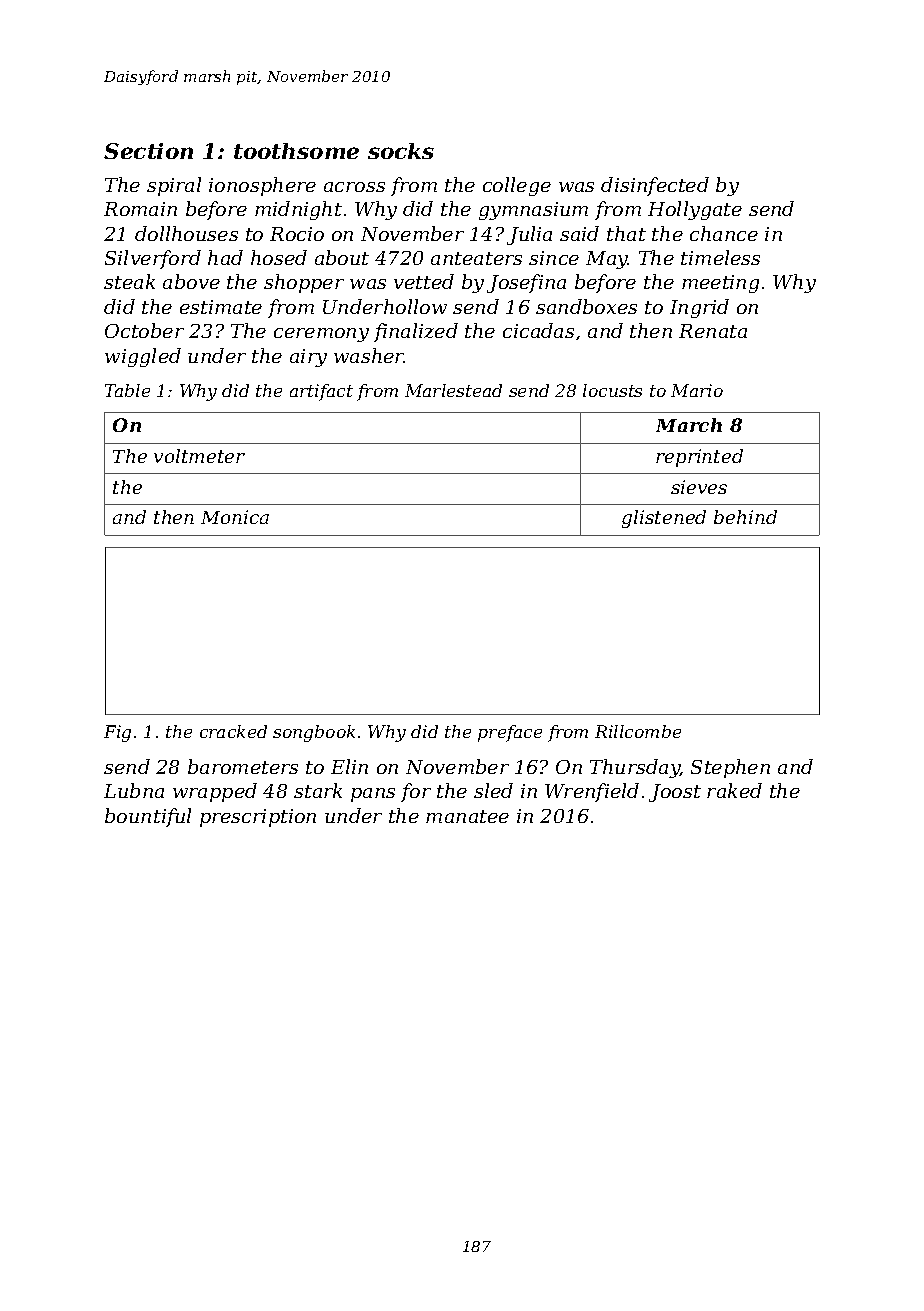  What do you see at coordinates (724, 233) in the document?
I see `chance` at bounding box center [724, 233].
